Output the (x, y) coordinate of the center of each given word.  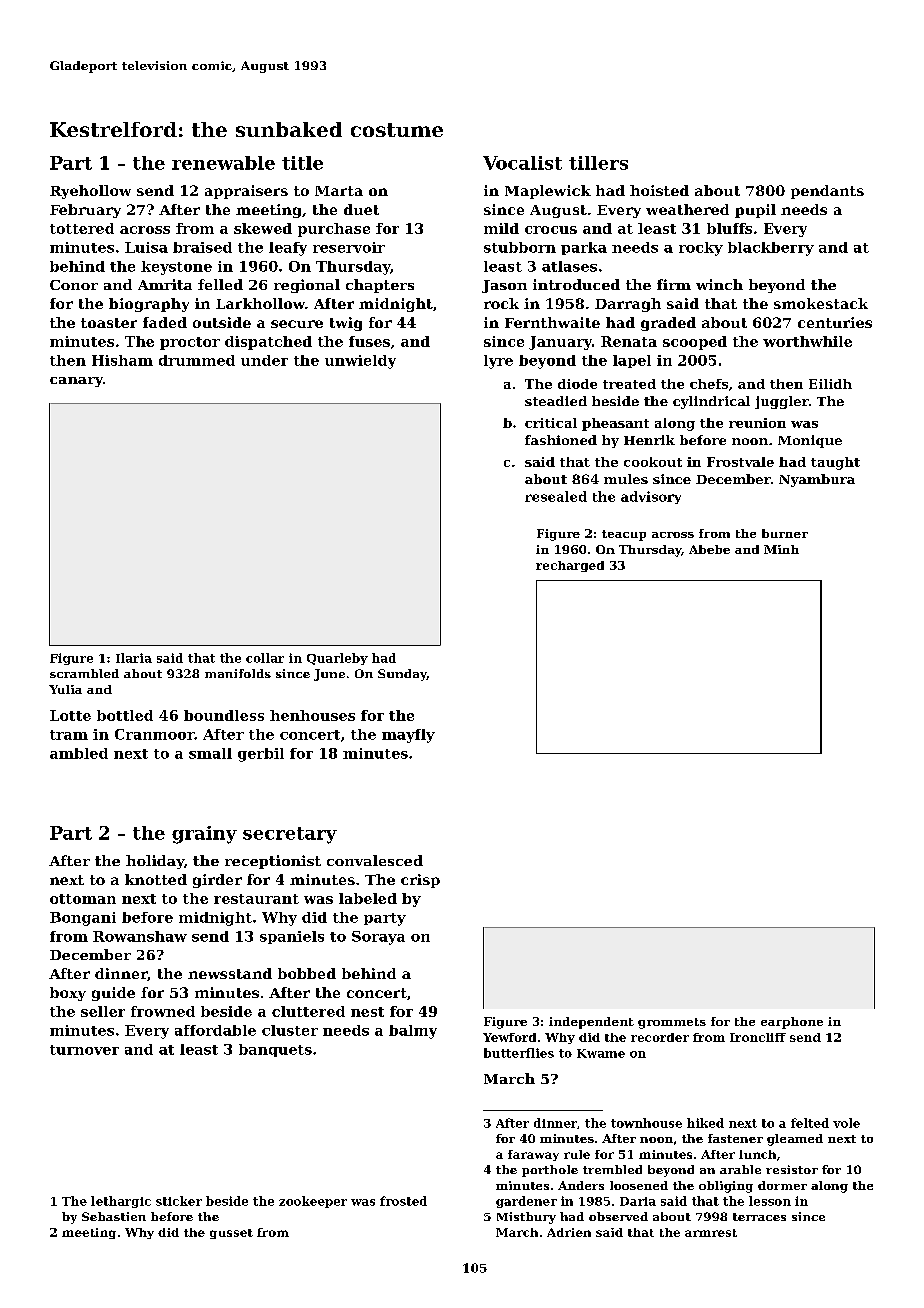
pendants (827, 192)
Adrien (569, 1232)
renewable (223, 163)
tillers (598, 163)
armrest (711, 1233)
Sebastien (114, 1216)
